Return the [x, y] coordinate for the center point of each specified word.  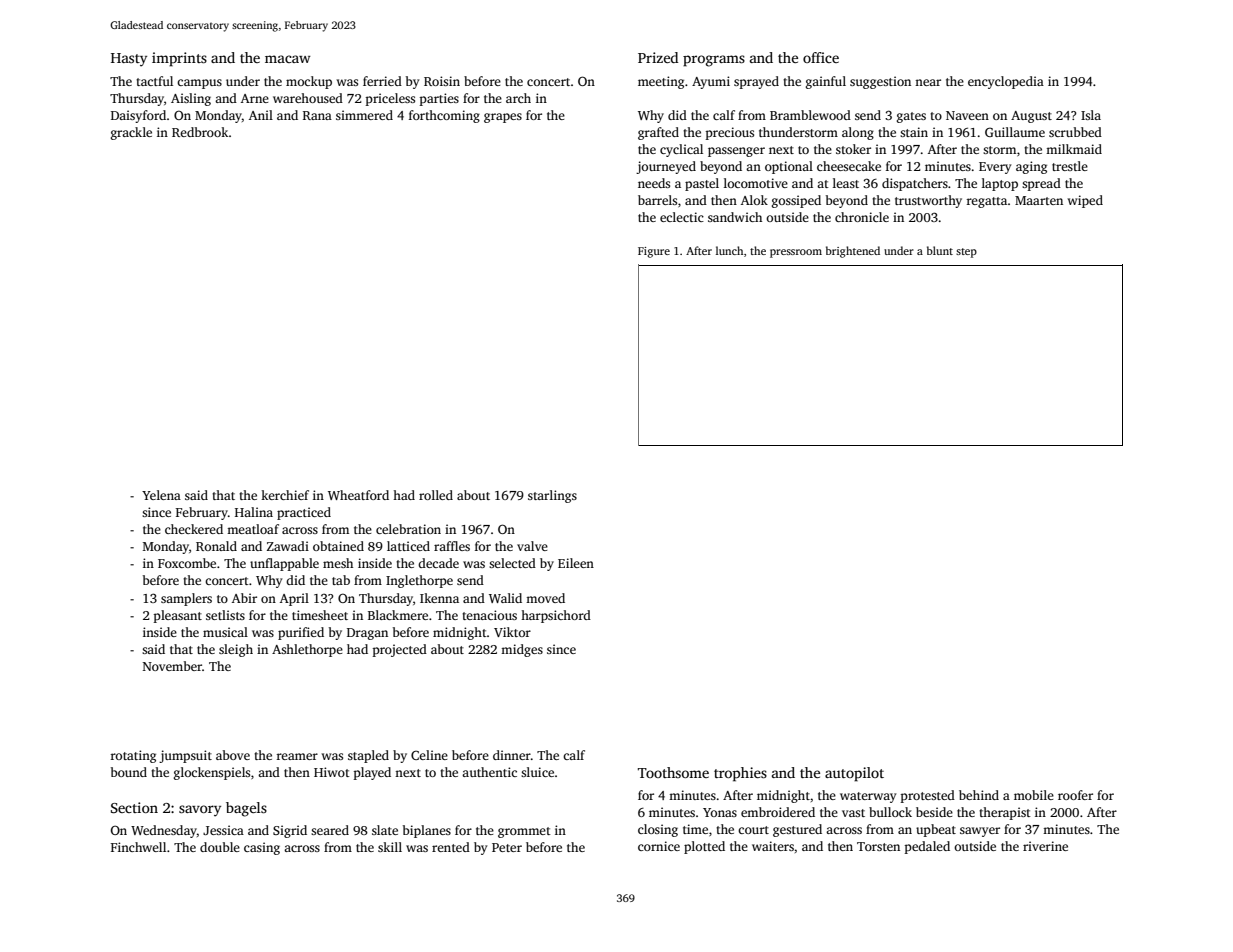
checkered [194, 529]
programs [714, 61]
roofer [1075, 795]
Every [995, 168]
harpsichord [556, 616]
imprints [179, 59]
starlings [552, 496]
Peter [507, 847]
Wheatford [358, 495]
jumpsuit [185, 756]
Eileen [576, 563]
